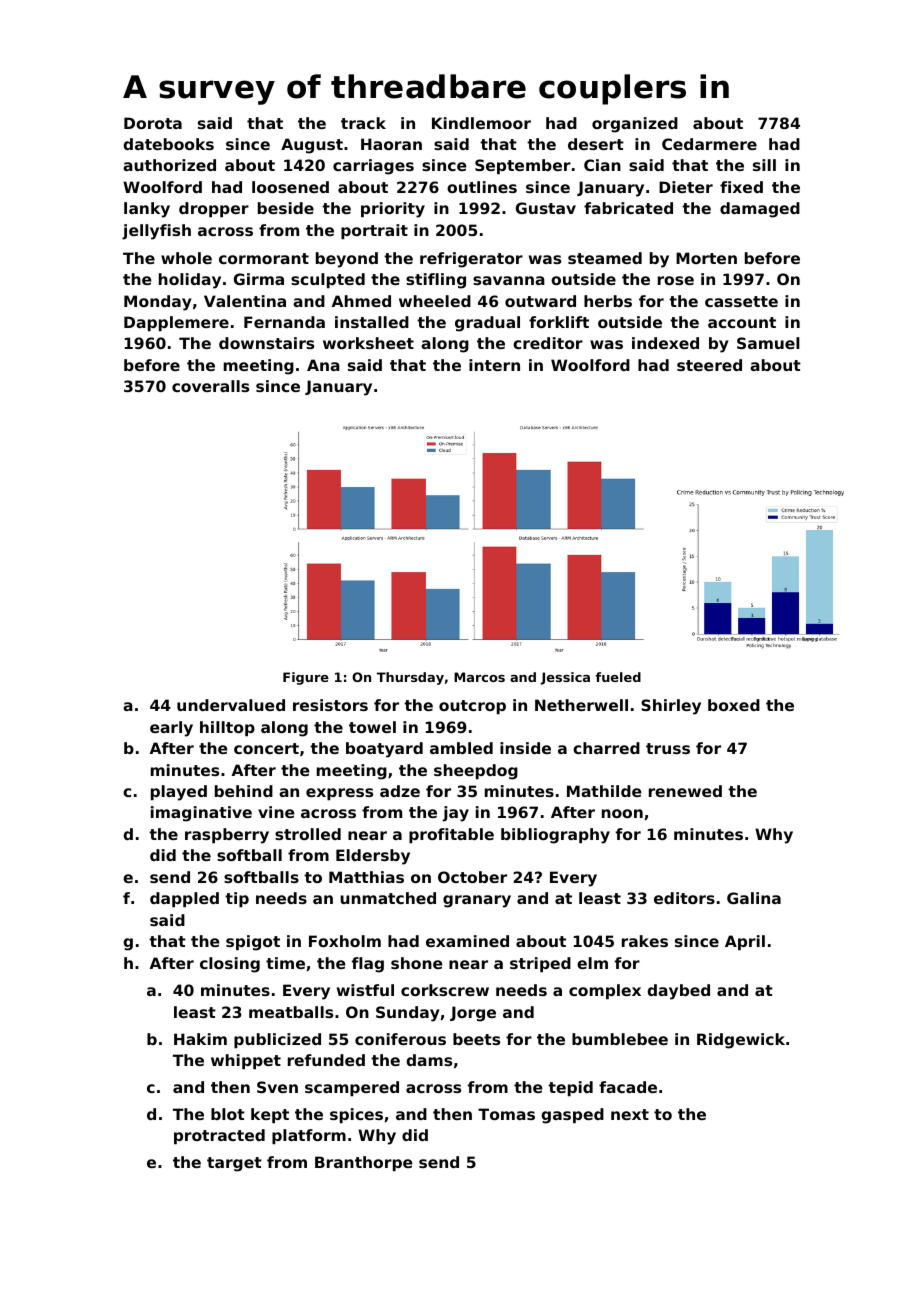  Describe the element at coordinates (685, 791) in the screenshot. I see `renewed` at that location.
